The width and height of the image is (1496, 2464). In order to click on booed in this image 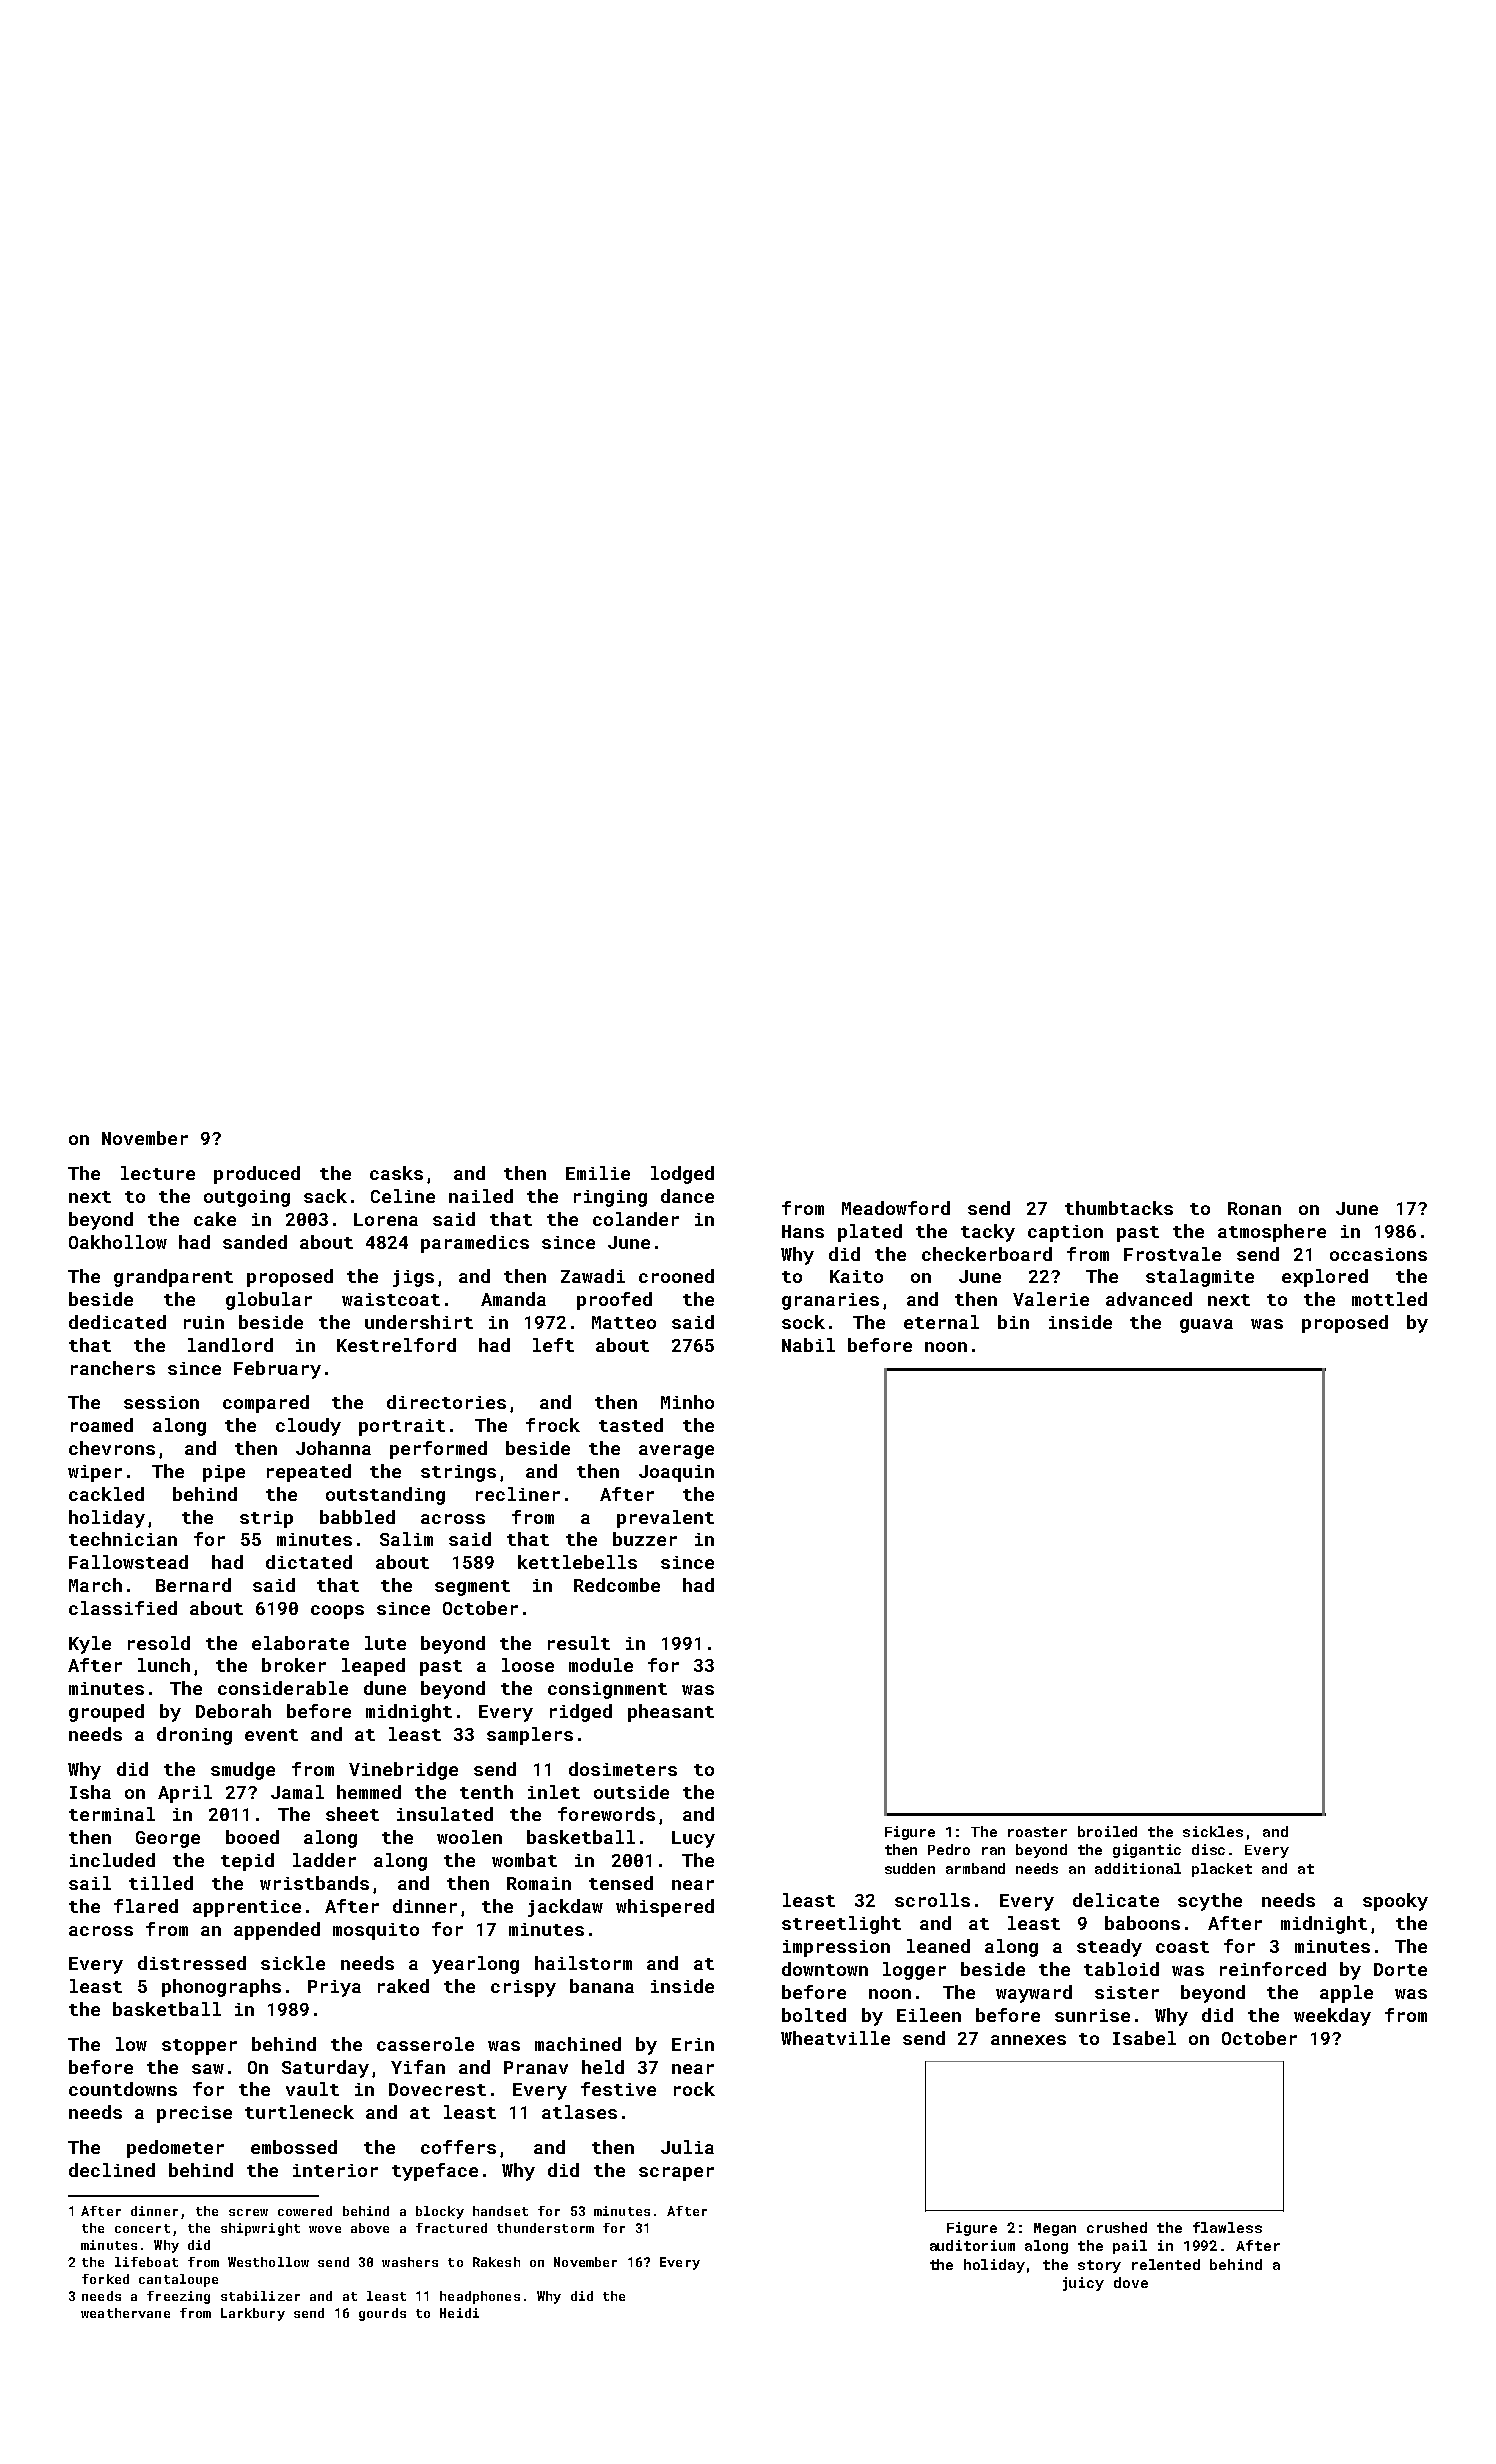, I will do `click(252, 1837)`.
